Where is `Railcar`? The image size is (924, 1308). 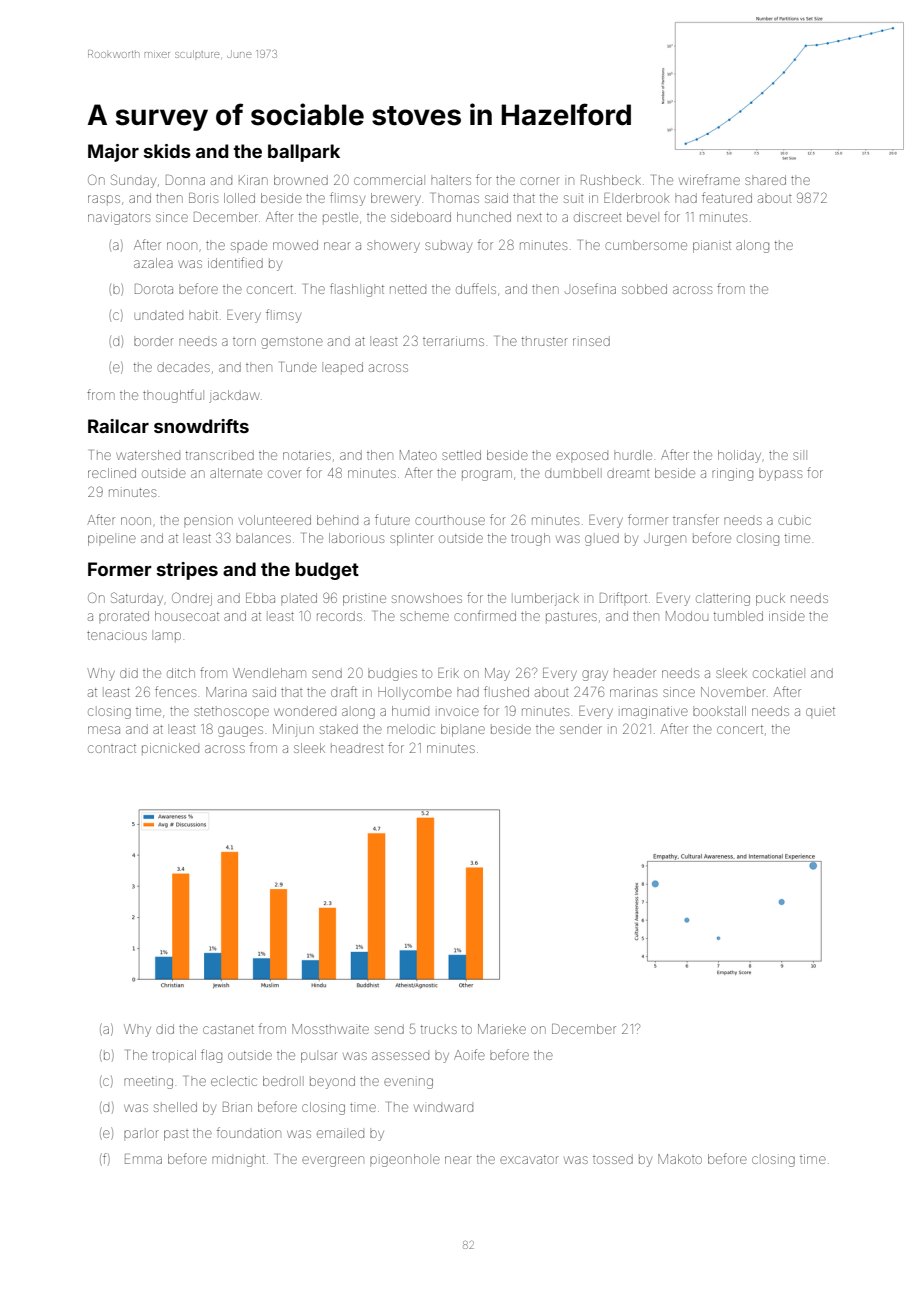 Railcar is located at coordinates (118, 426).
